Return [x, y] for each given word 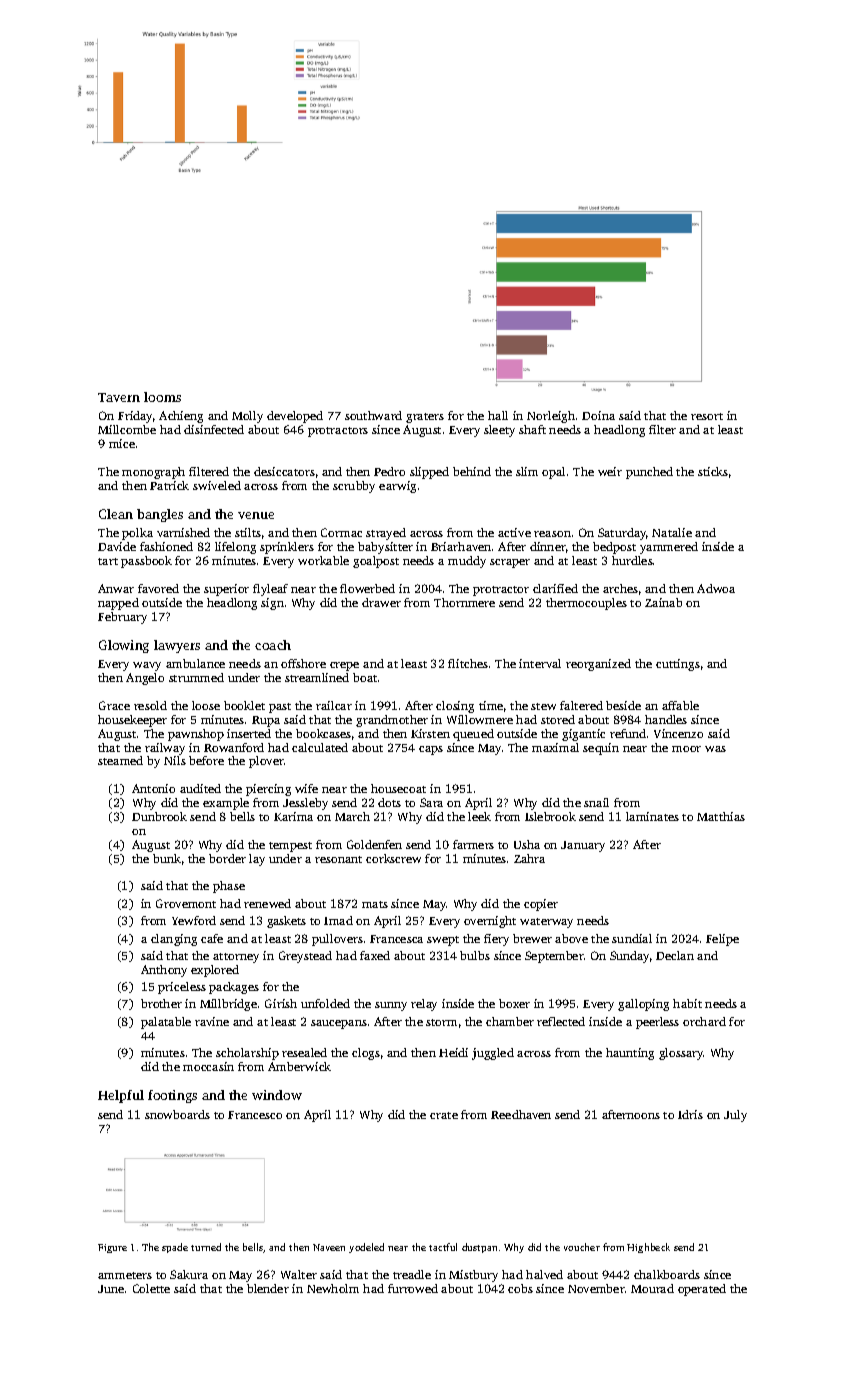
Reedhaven [521, 1114]
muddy [467, 562]
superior [226, 590]
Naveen [329, 1247]
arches [620, 588]
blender [268, 1288]
